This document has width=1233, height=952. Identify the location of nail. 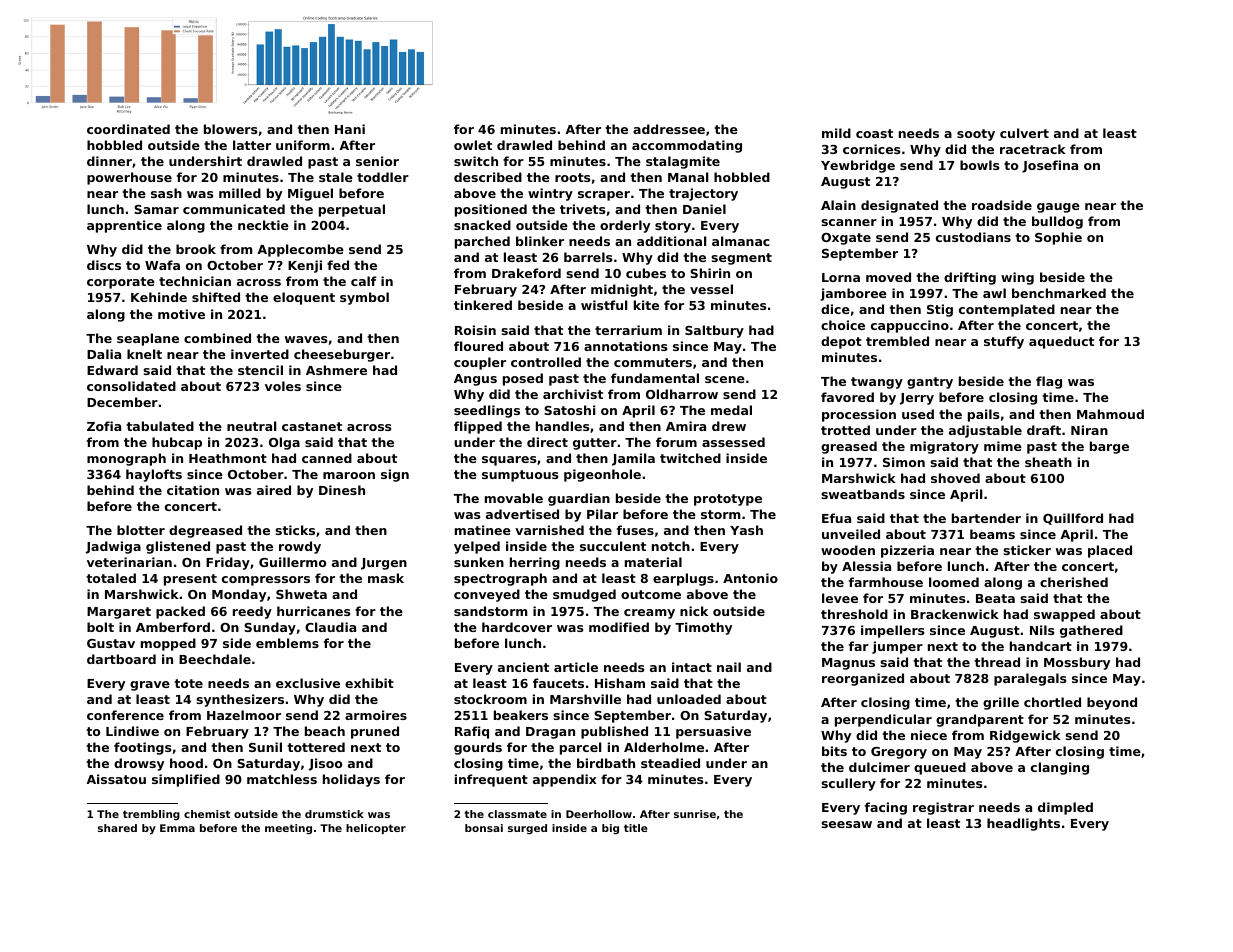
(729, 667).
